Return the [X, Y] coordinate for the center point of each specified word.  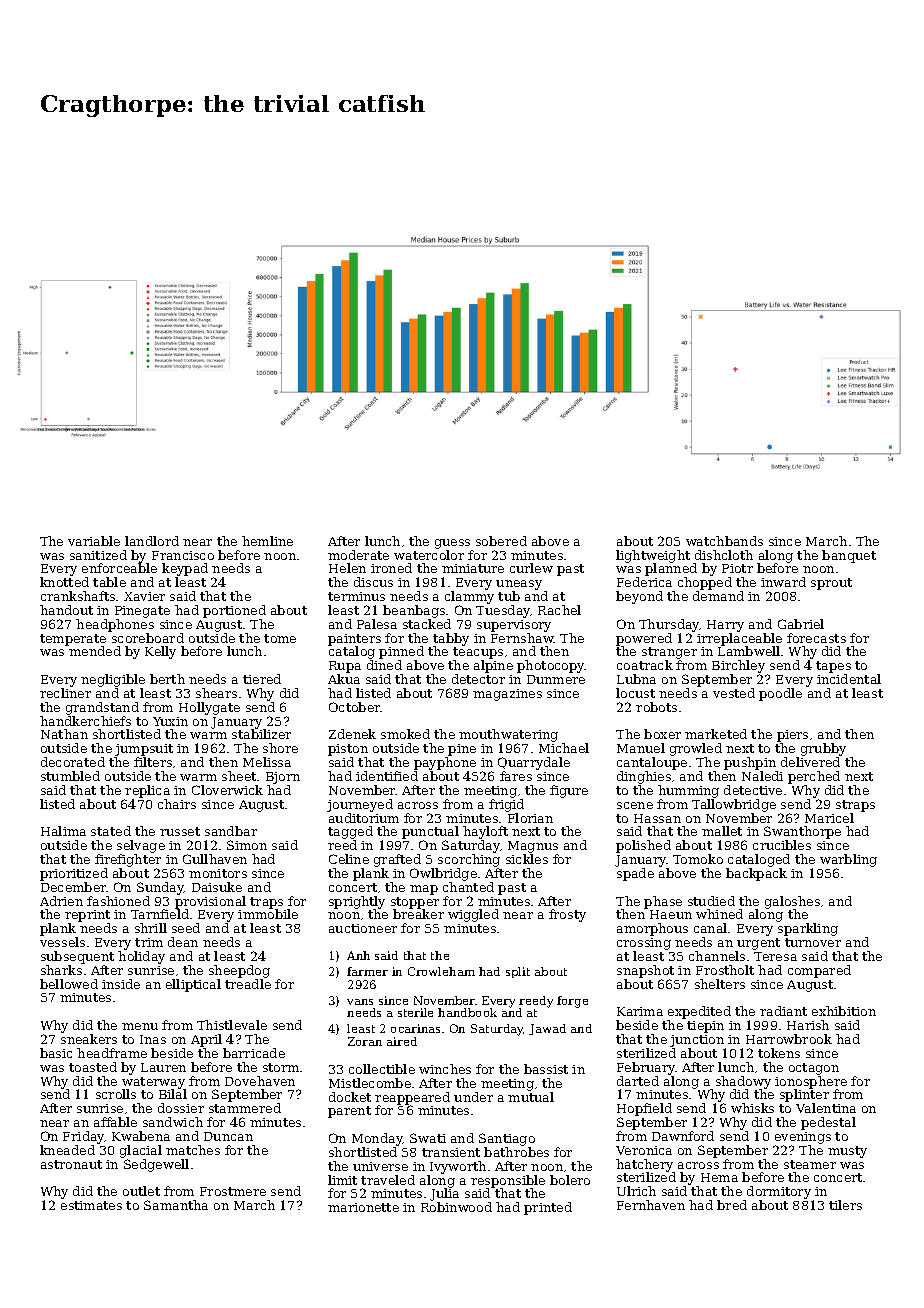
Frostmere [233, 1191]
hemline [267, 541]
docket [350, 1097]
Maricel [829, 818]
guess [452, 544]
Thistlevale [232, 1025]
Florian [530, 818]
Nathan [64, 734]
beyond [639, 597]
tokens [779, 1053]
